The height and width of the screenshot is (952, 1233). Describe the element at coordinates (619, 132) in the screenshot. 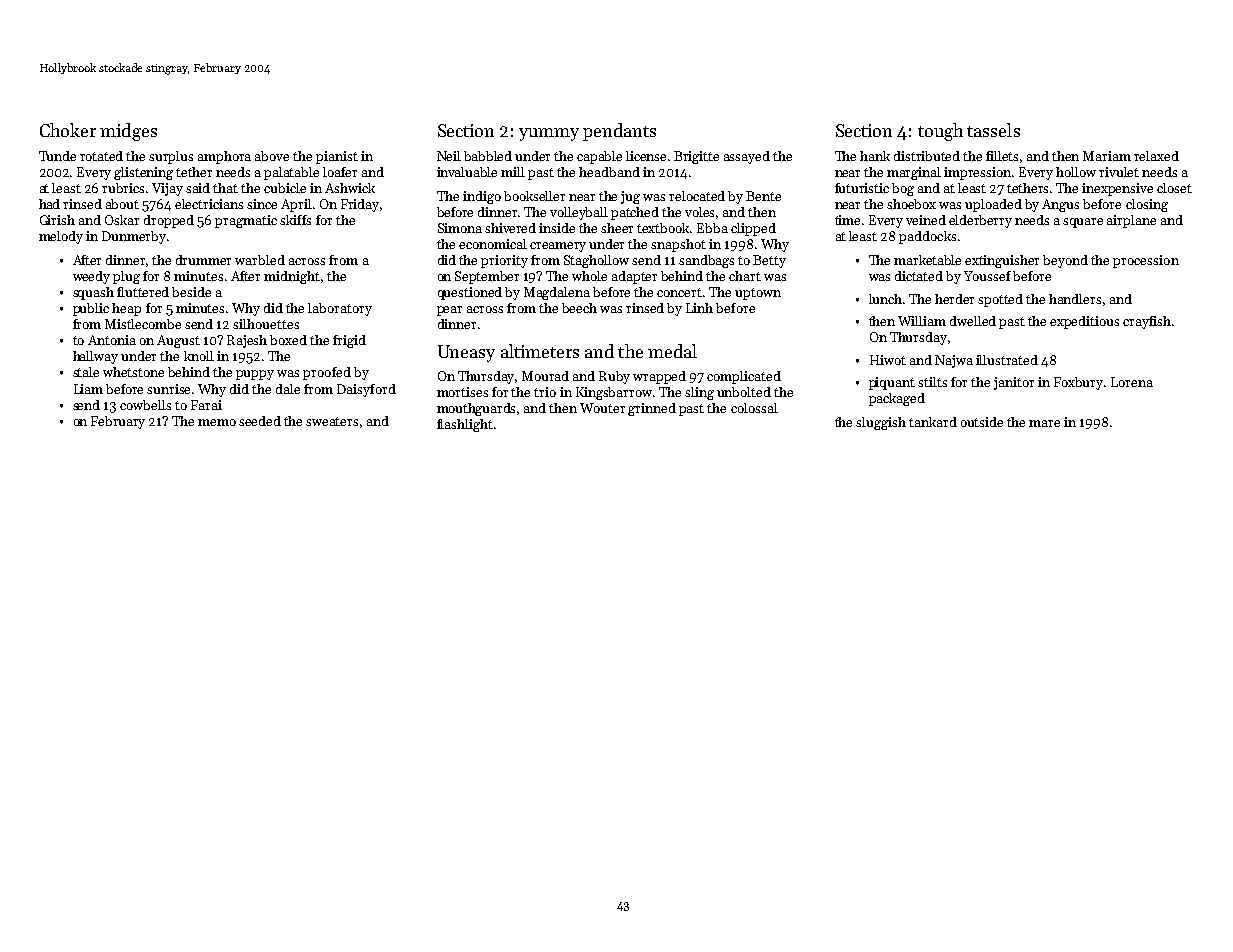

I see `pendants` at that location.
